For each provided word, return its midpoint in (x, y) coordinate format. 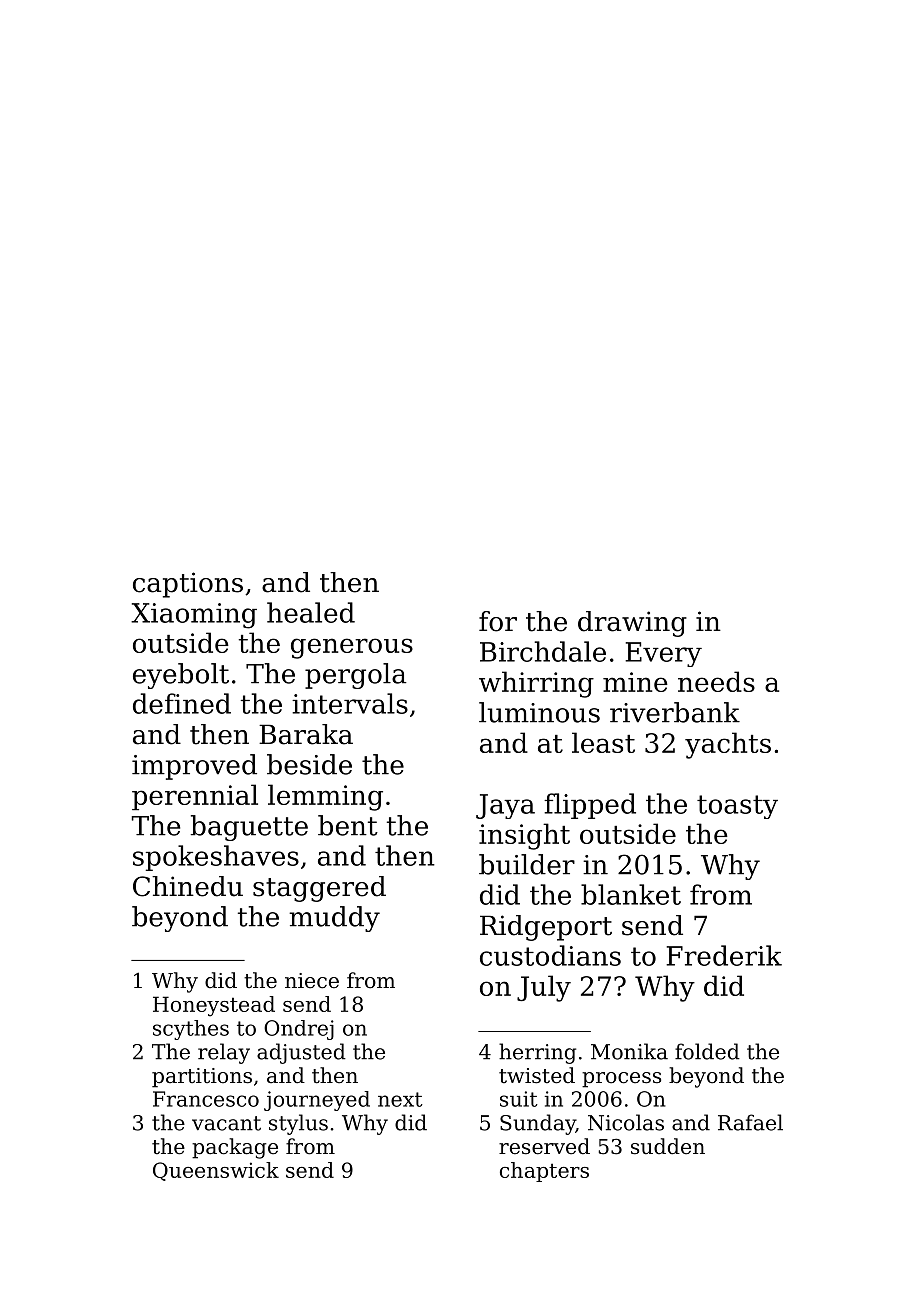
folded (707, 1051)
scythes (191, 1030)
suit (519, 1099)
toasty (737, 807)
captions (188, 585)
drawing (632, 624)
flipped (590, 806)
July (544, 988)
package (235, 1148)
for (498, 621)
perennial (195, 797)
